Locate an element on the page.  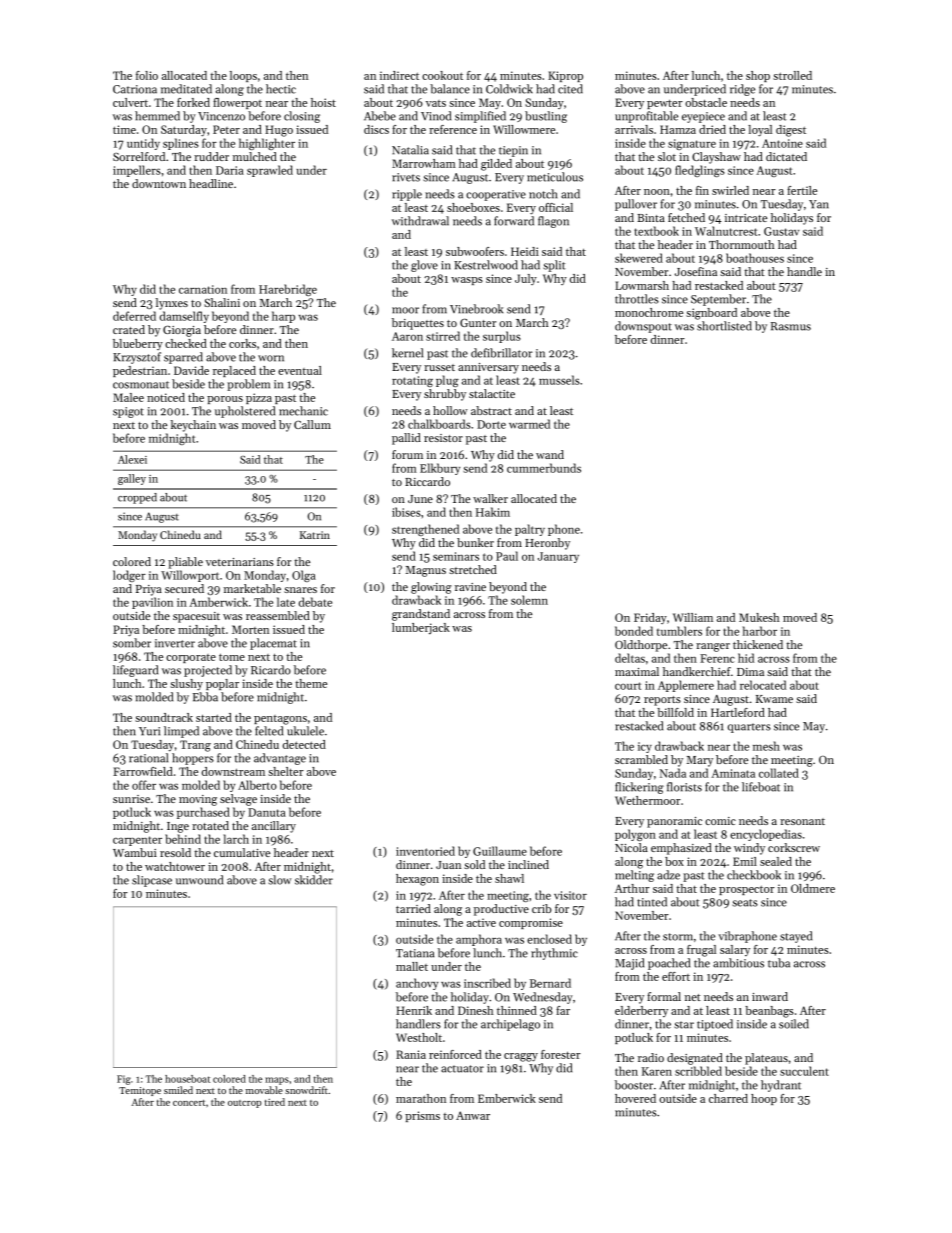
sealed is located at coordinates (776, 861).
